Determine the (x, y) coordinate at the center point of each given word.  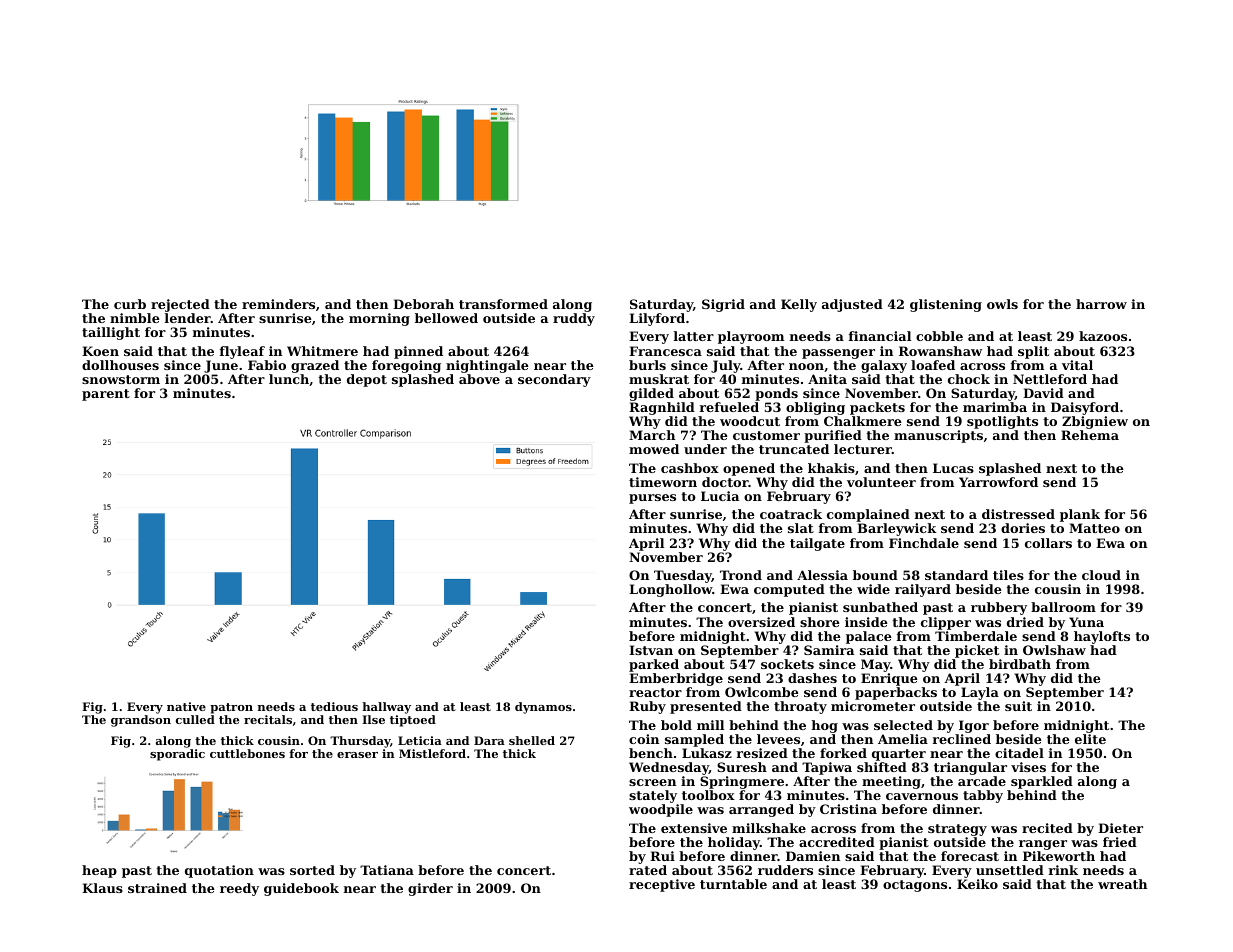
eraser (357, 755)
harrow (1101, 304)
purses (652, 499)
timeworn (663, 482)
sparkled (1042, 782)
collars (1048, 543)
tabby (983, 796)
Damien (813, 856)
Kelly (799, 305)
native (186, 706)
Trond (741, 575)
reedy (239, 889)
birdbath (1020, 664)
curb (130, 304)
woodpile (661, 810)
